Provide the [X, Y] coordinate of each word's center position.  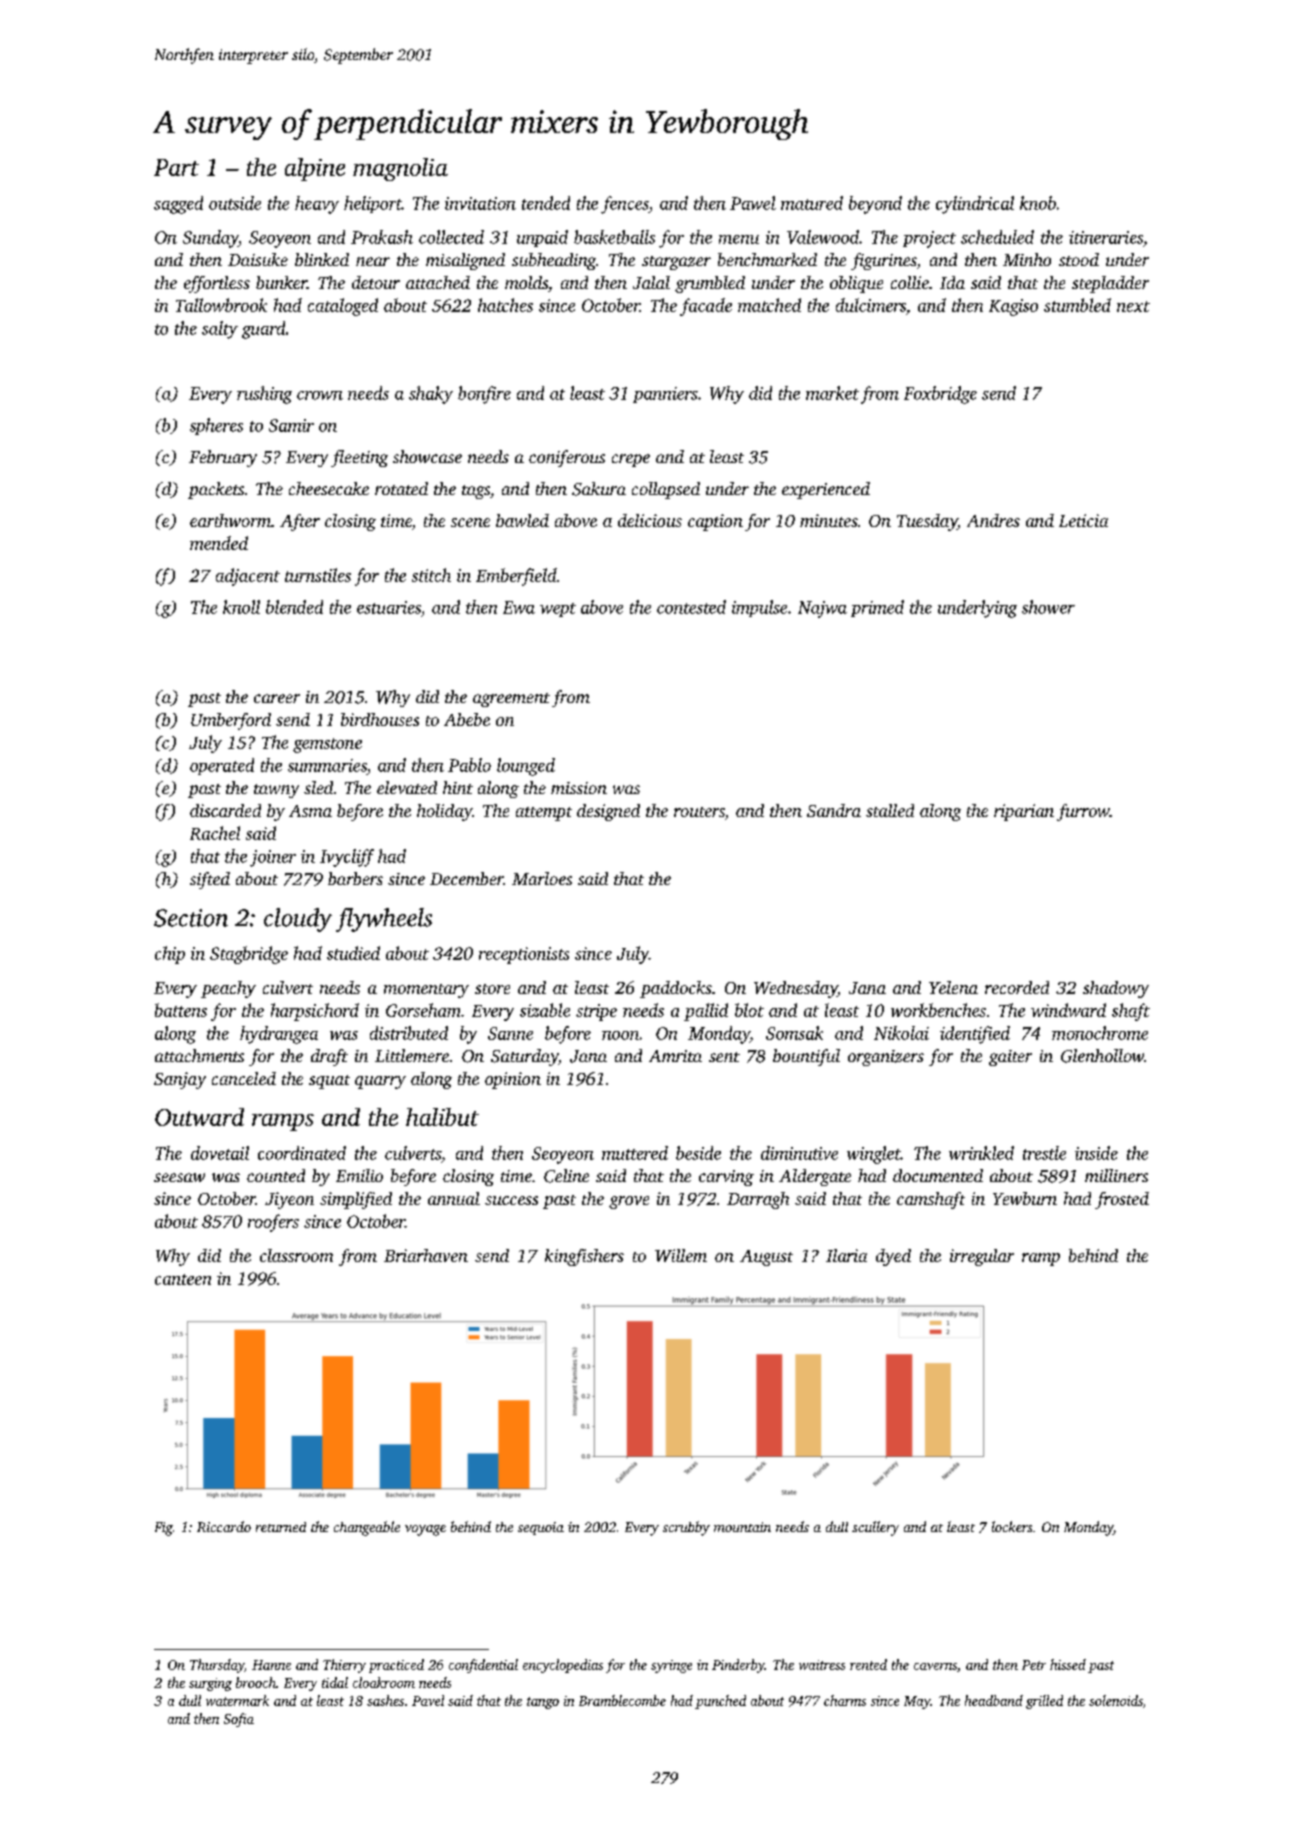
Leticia [1083, 520]
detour [376, 282]
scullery [875, 1528]
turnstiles [318, 575]
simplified [356, 1200]
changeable [367, 1528]
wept [558, 610]
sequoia [541, 1528]
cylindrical [975, 205]
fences [625, 205]
